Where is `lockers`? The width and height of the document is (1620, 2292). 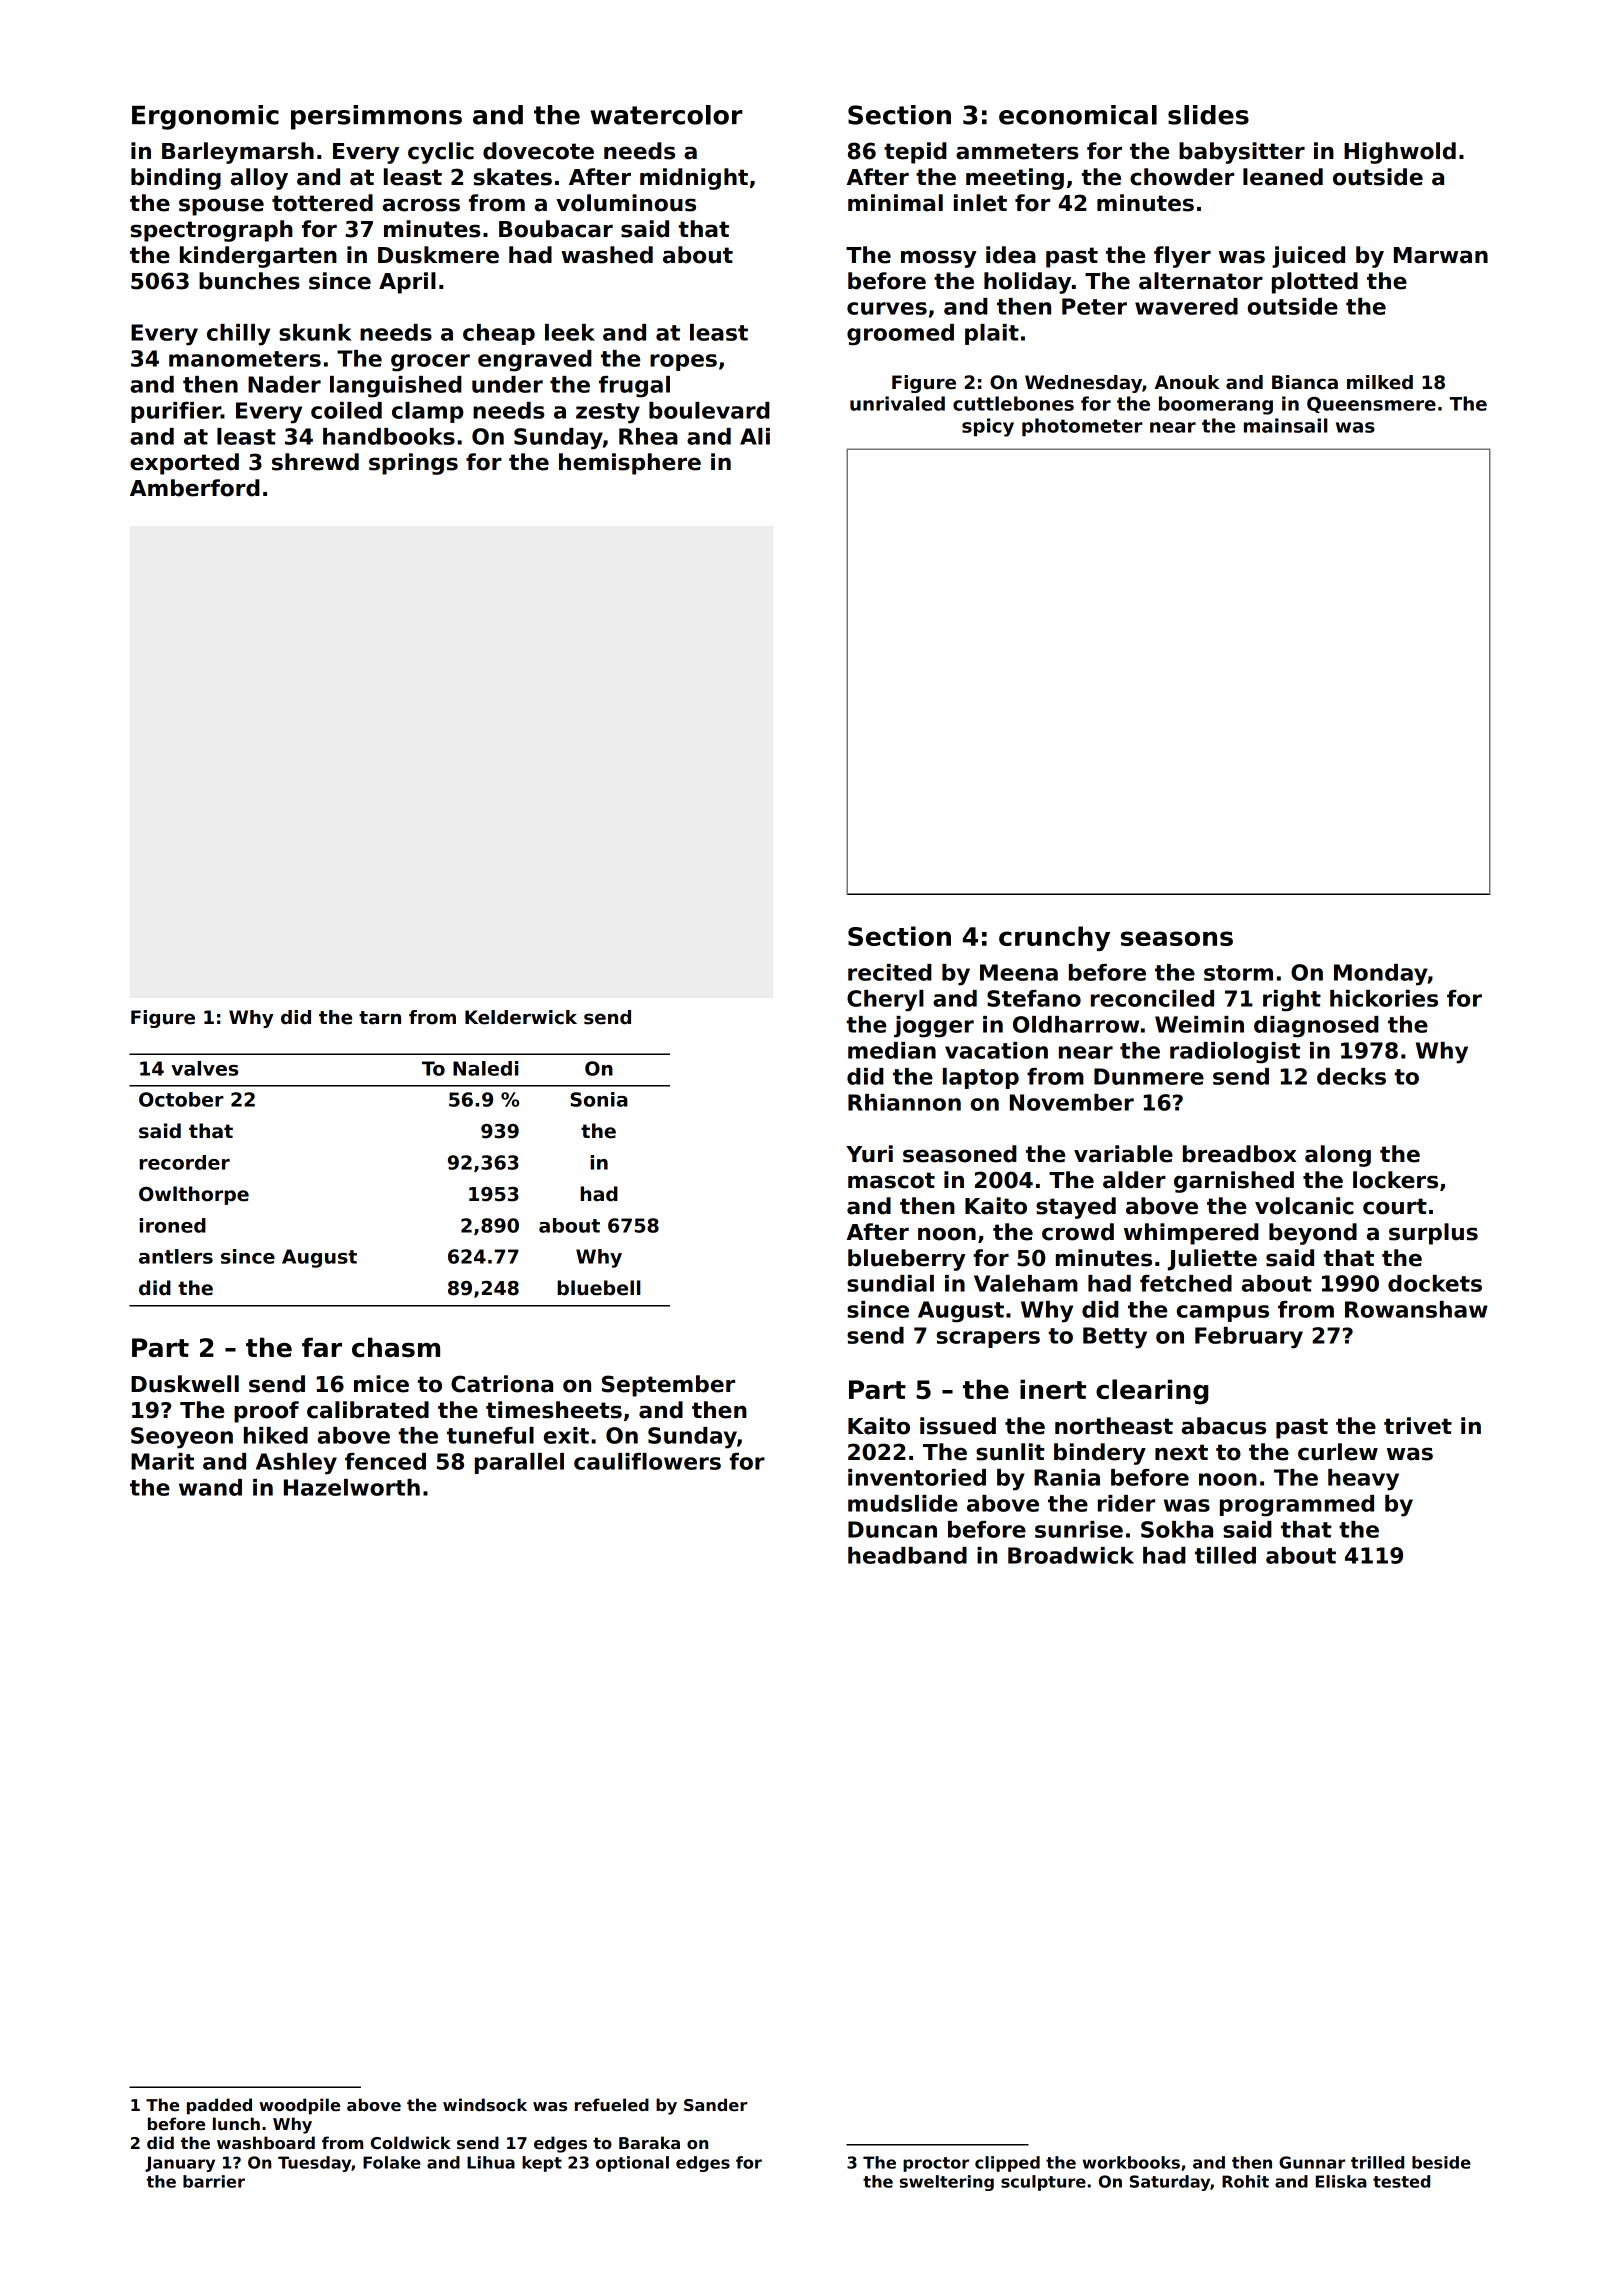 lockers is located at coordinates (1395, 1180).
